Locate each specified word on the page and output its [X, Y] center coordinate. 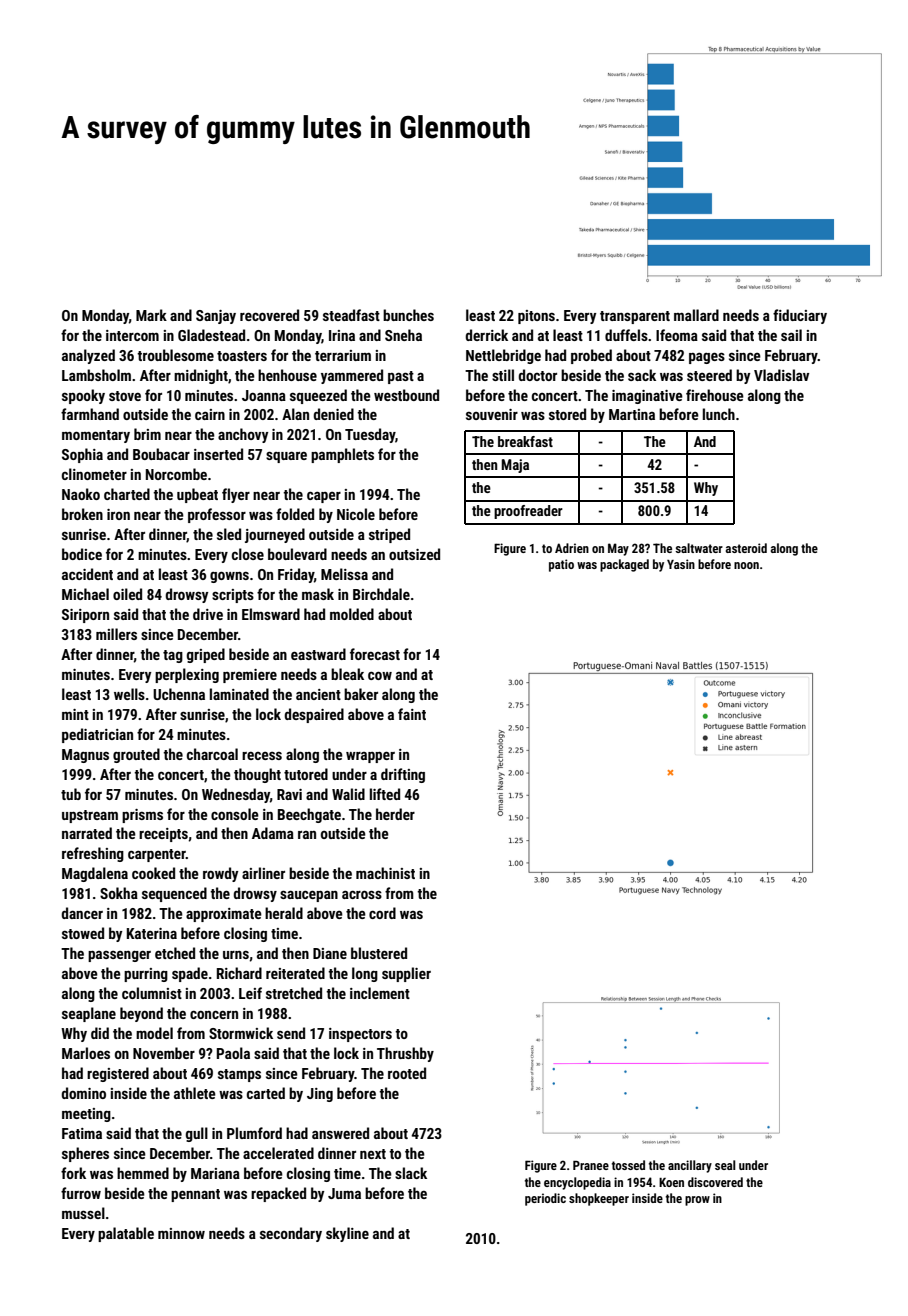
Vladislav [781, 375]
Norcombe [176, 474]
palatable [126, 1234]
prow [697, 1201]
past [401, 377]
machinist [385, 873]
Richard [239, 973]
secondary [291, 1234]
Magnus [85, 756]
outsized [414, 554]
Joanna [264, 395]
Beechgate [309, 815]
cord [382, 913]
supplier [406, 974]
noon [746, 565]
